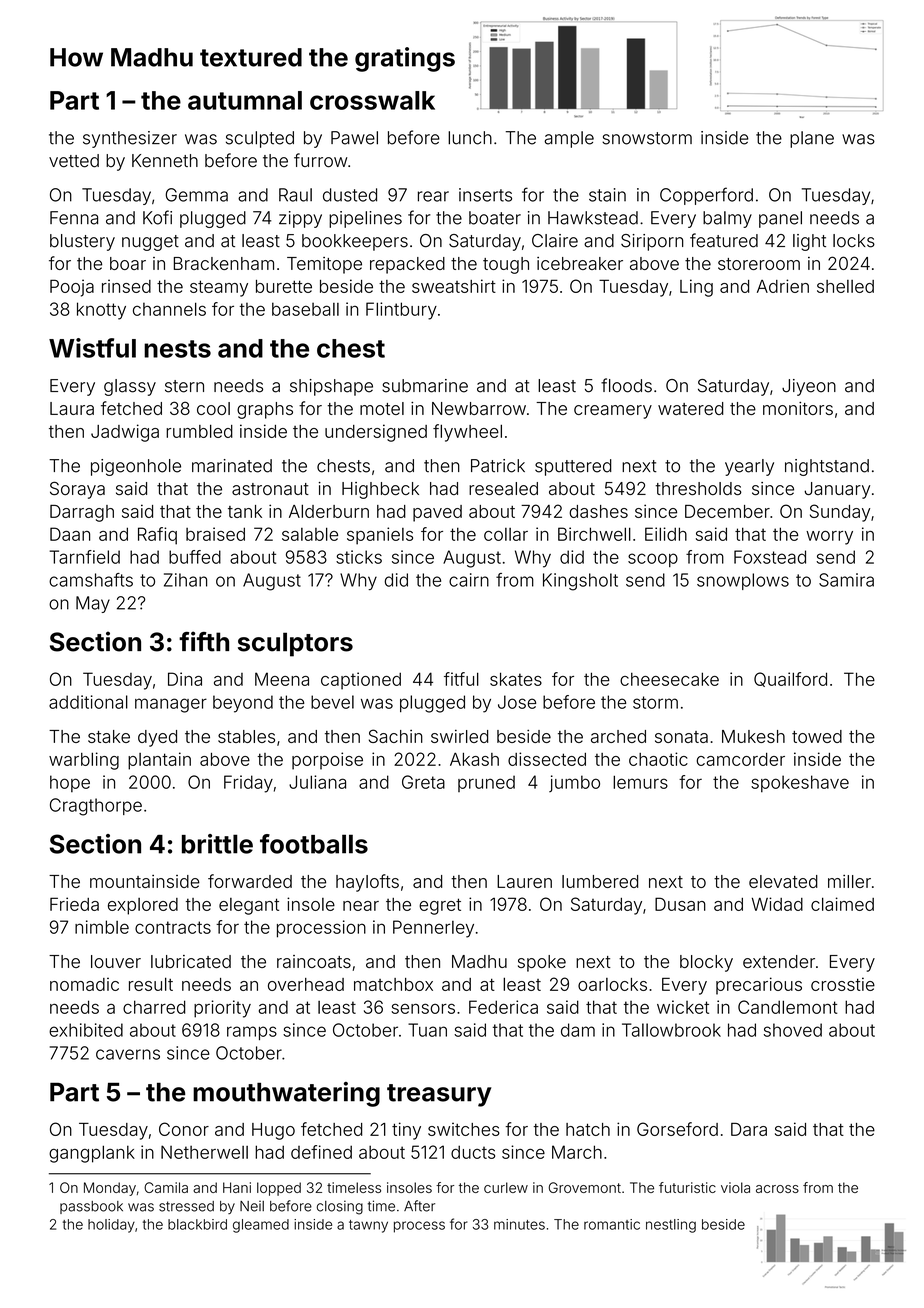 The width and height of the screenshot is (924, 1308). Describe the element at coordinates (74, 161) in the screenshot. I see `vetted` at that location.
